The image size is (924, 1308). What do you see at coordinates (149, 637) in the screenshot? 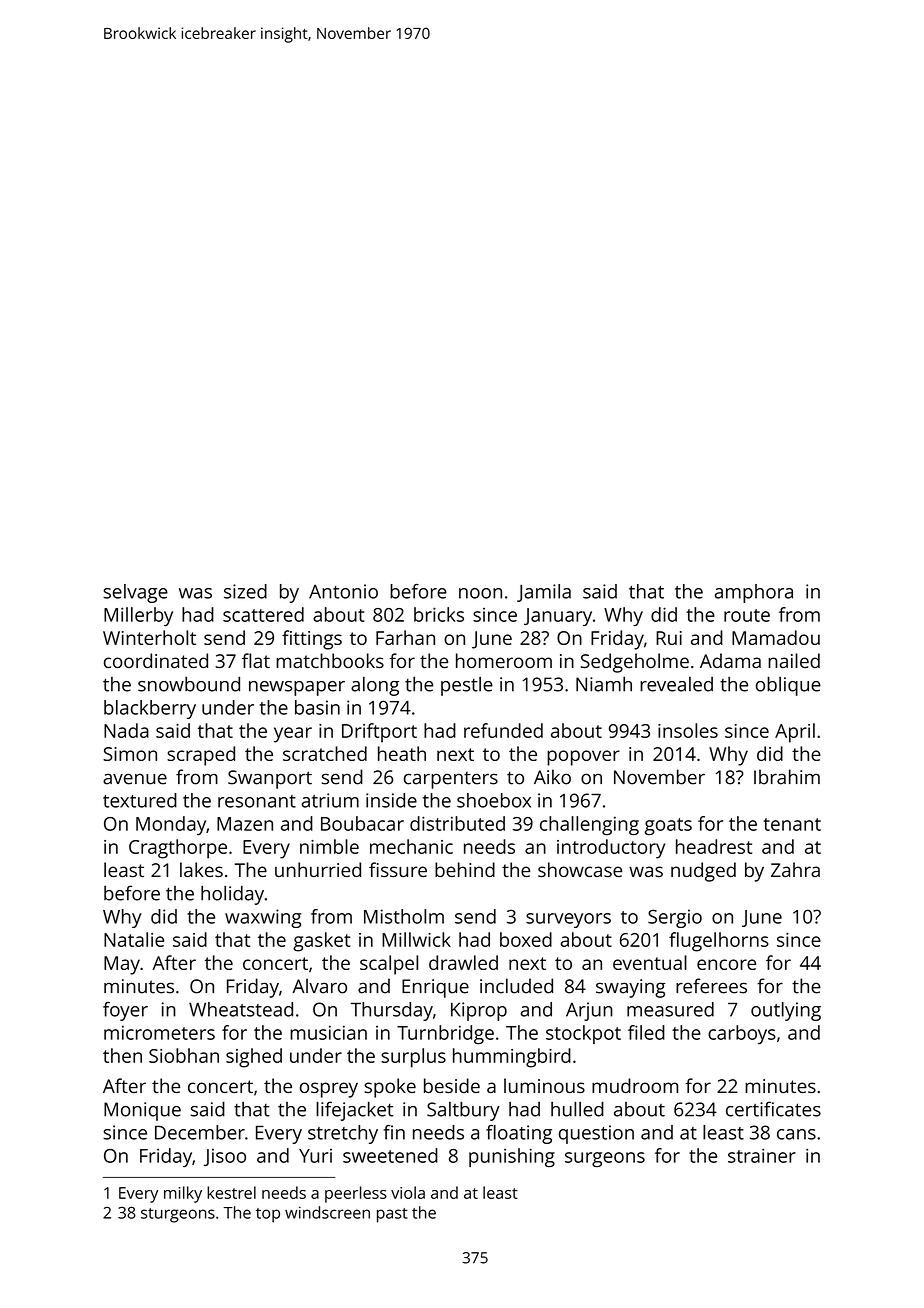
I see `Winterholt` at bounding box center [149, 637].
